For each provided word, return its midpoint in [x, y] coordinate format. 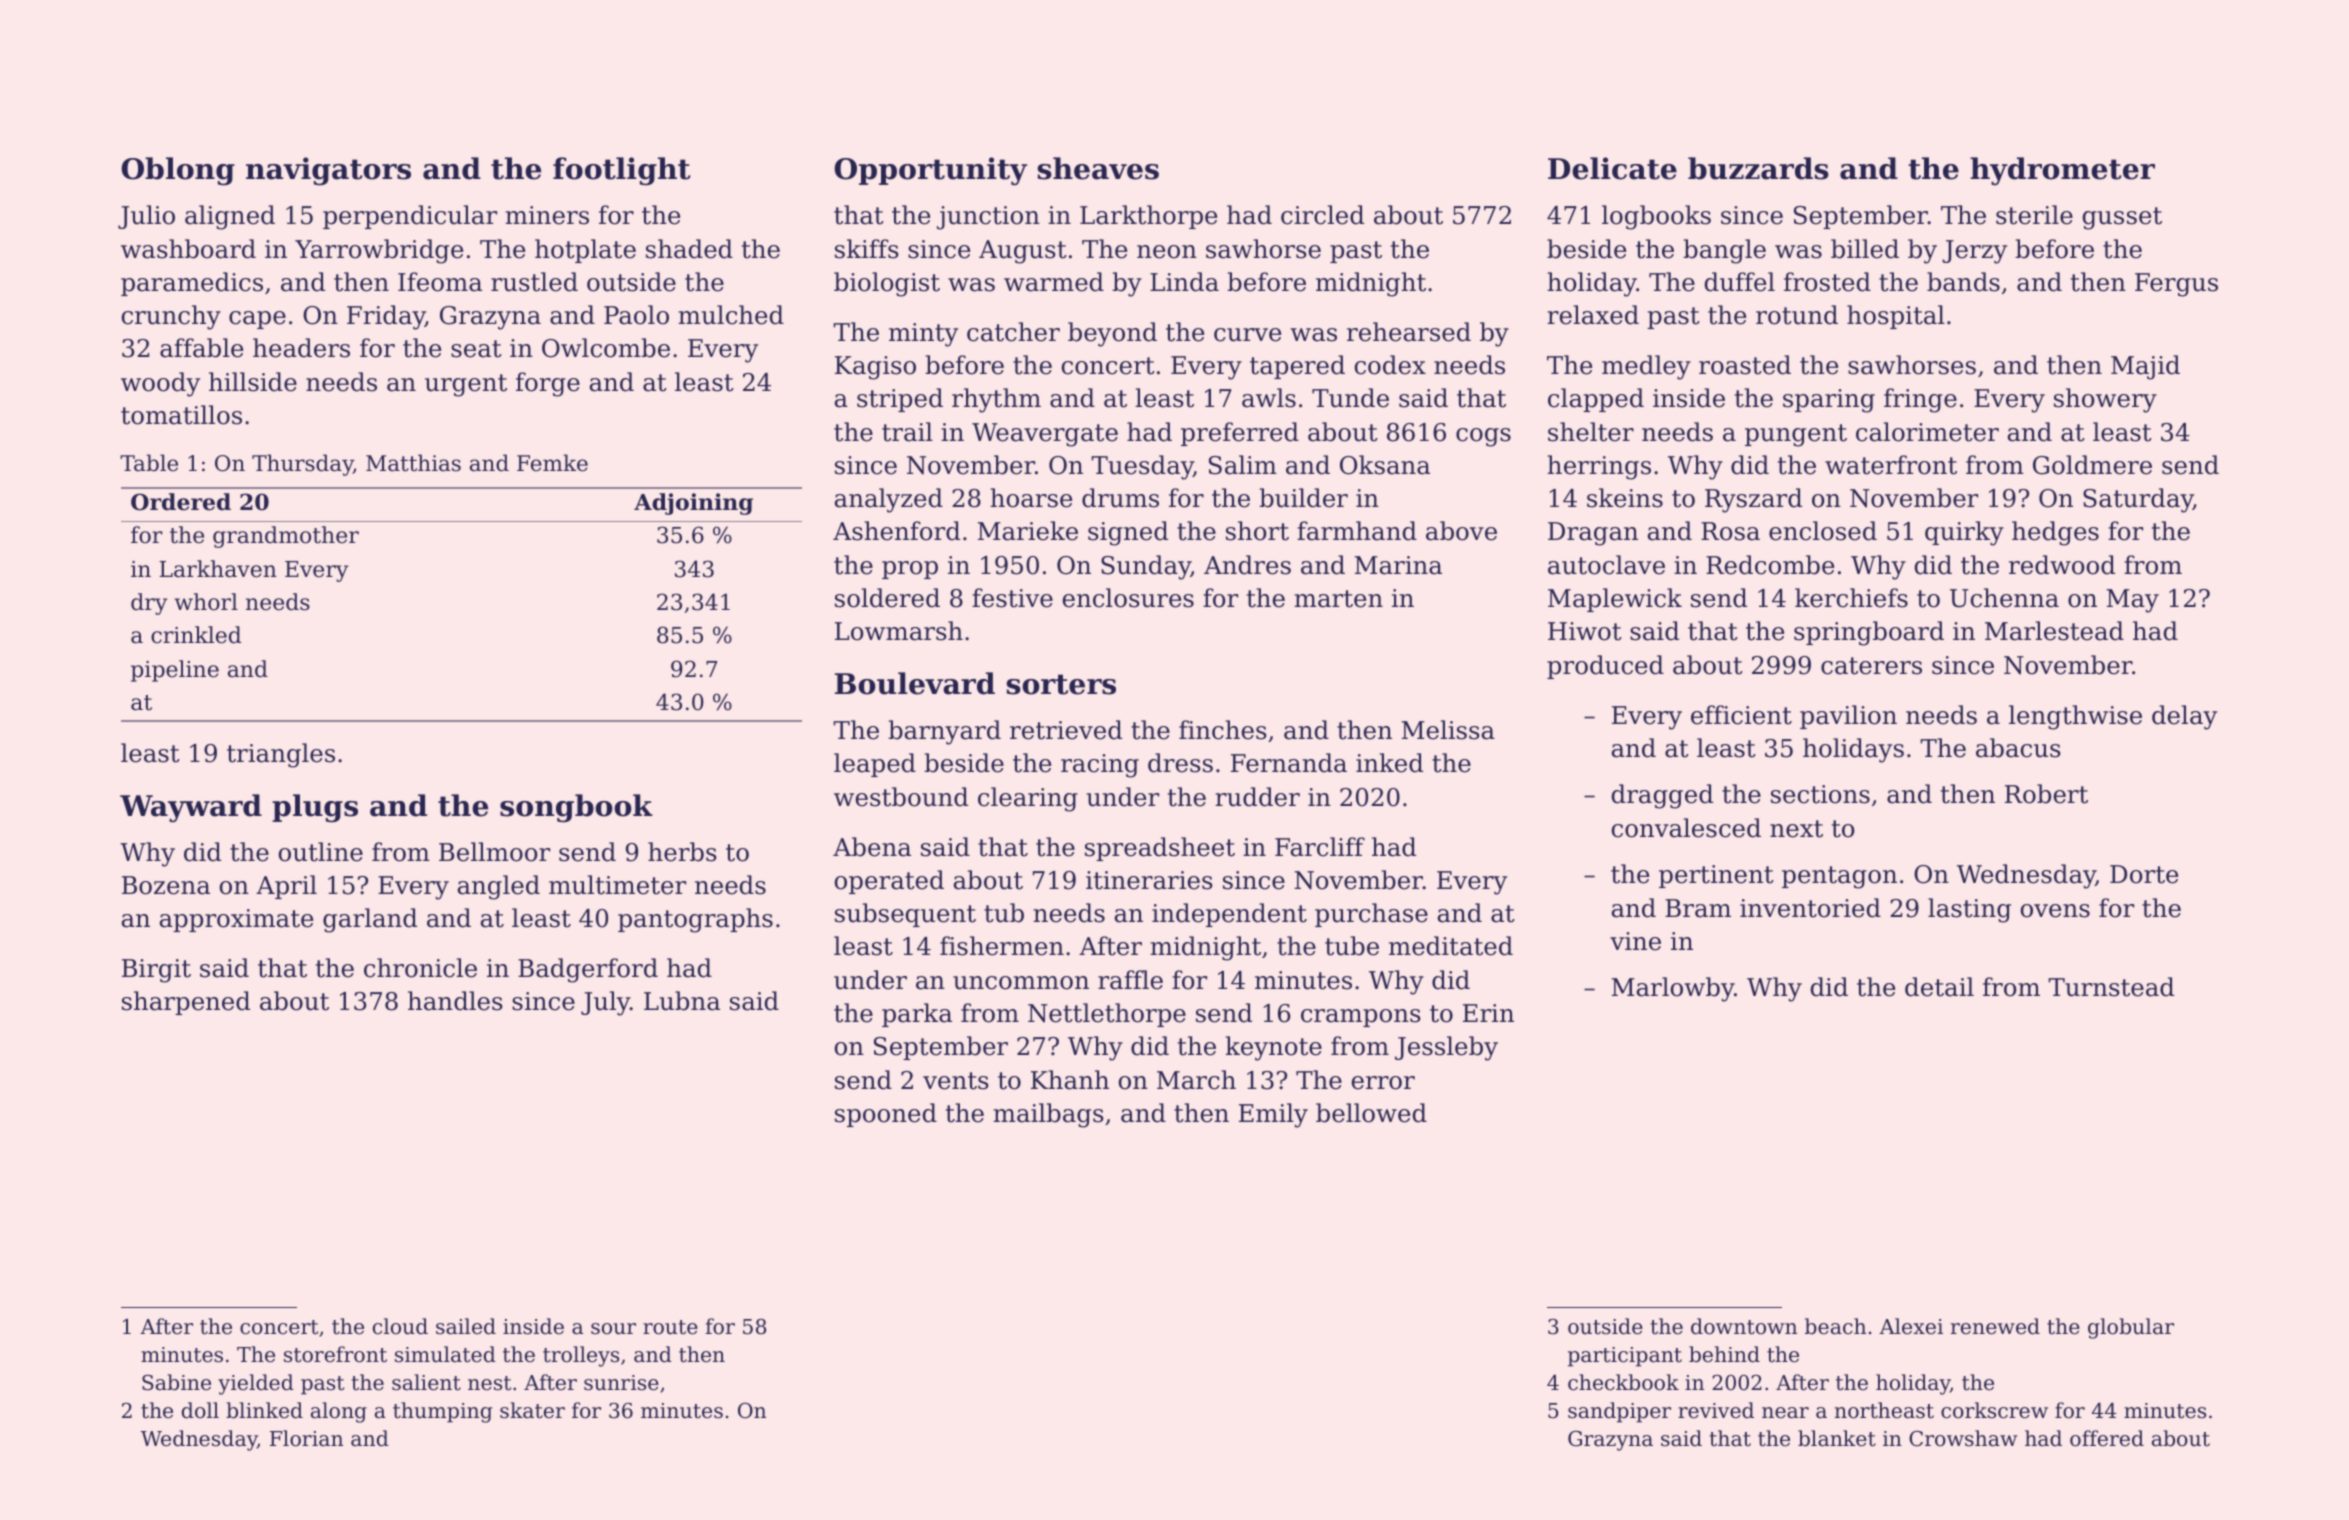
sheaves [1098, 168]
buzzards [1758, 168]
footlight [622, 171]
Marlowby [1673, 989]
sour [613, 1329]
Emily [1273, 1115]
